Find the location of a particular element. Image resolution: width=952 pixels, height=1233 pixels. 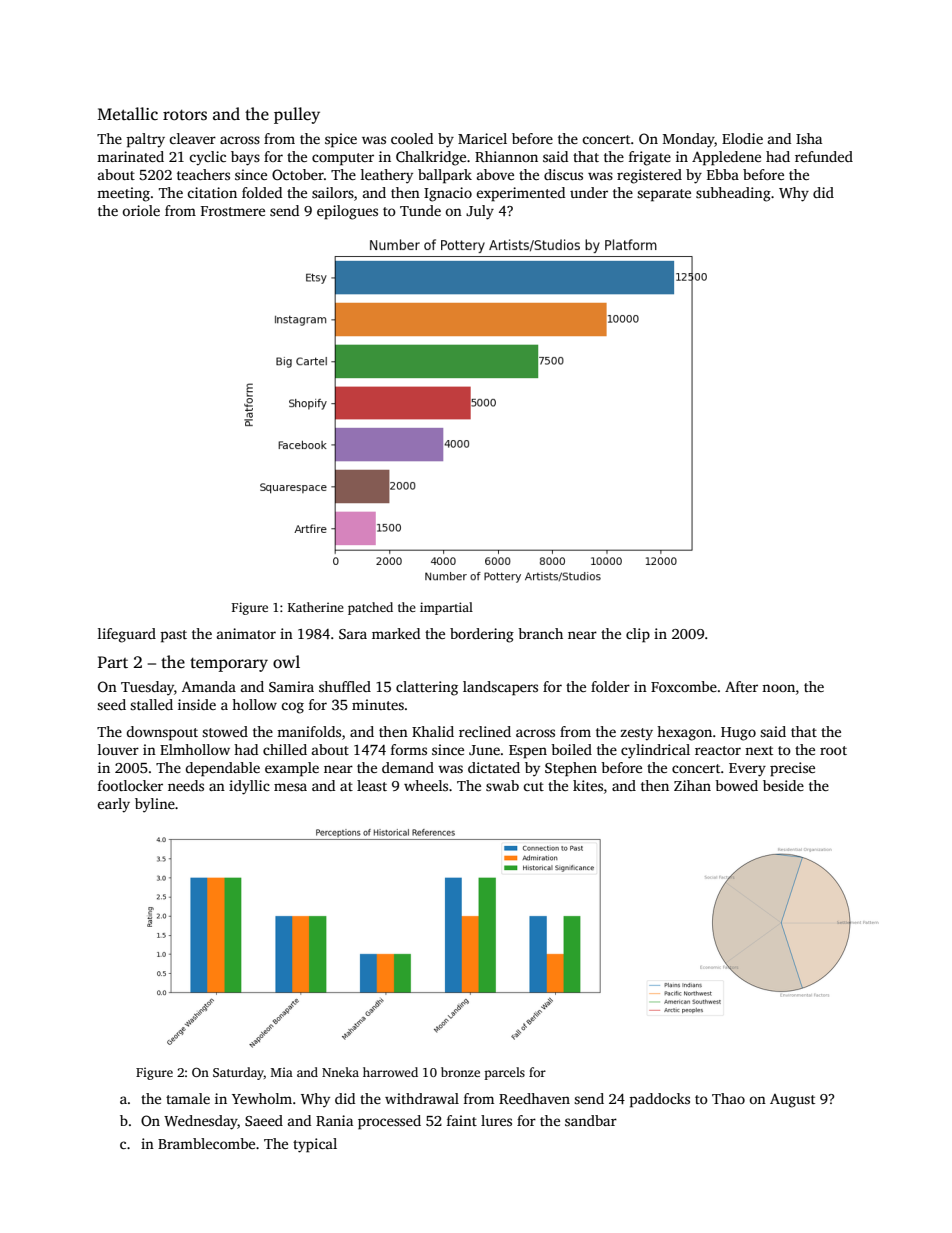

refunded is located at coordinates (824, 156).
